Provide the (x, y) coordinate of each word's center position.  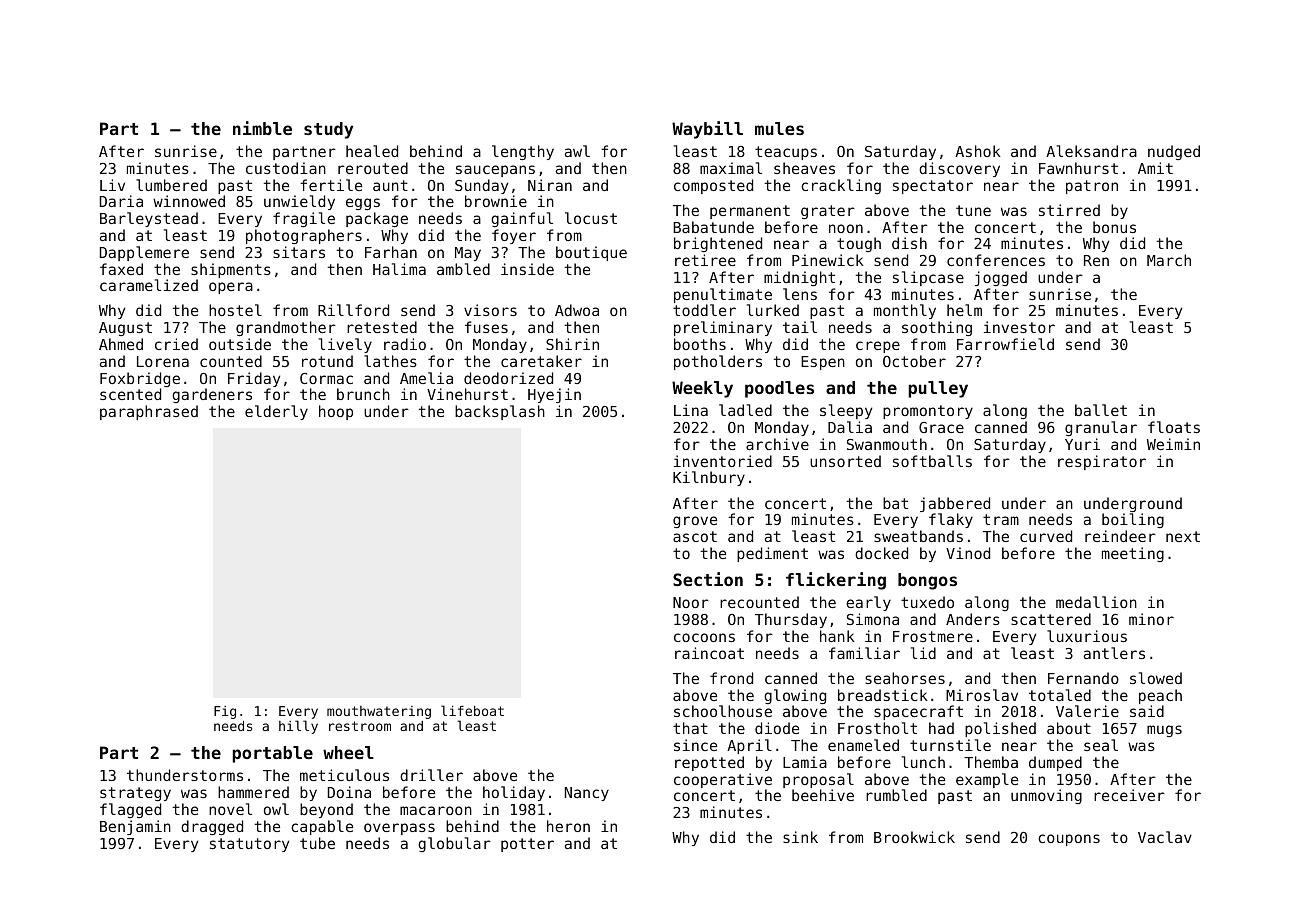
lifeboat (472, 710)
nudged (1174, 152)
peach (1160, 696)
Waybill (707, 130)
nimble (262, 128)
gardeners (212, 395)
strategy (135, 794)
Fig (225, 712)
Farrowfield (1005, 344)
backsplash (500, 412)
